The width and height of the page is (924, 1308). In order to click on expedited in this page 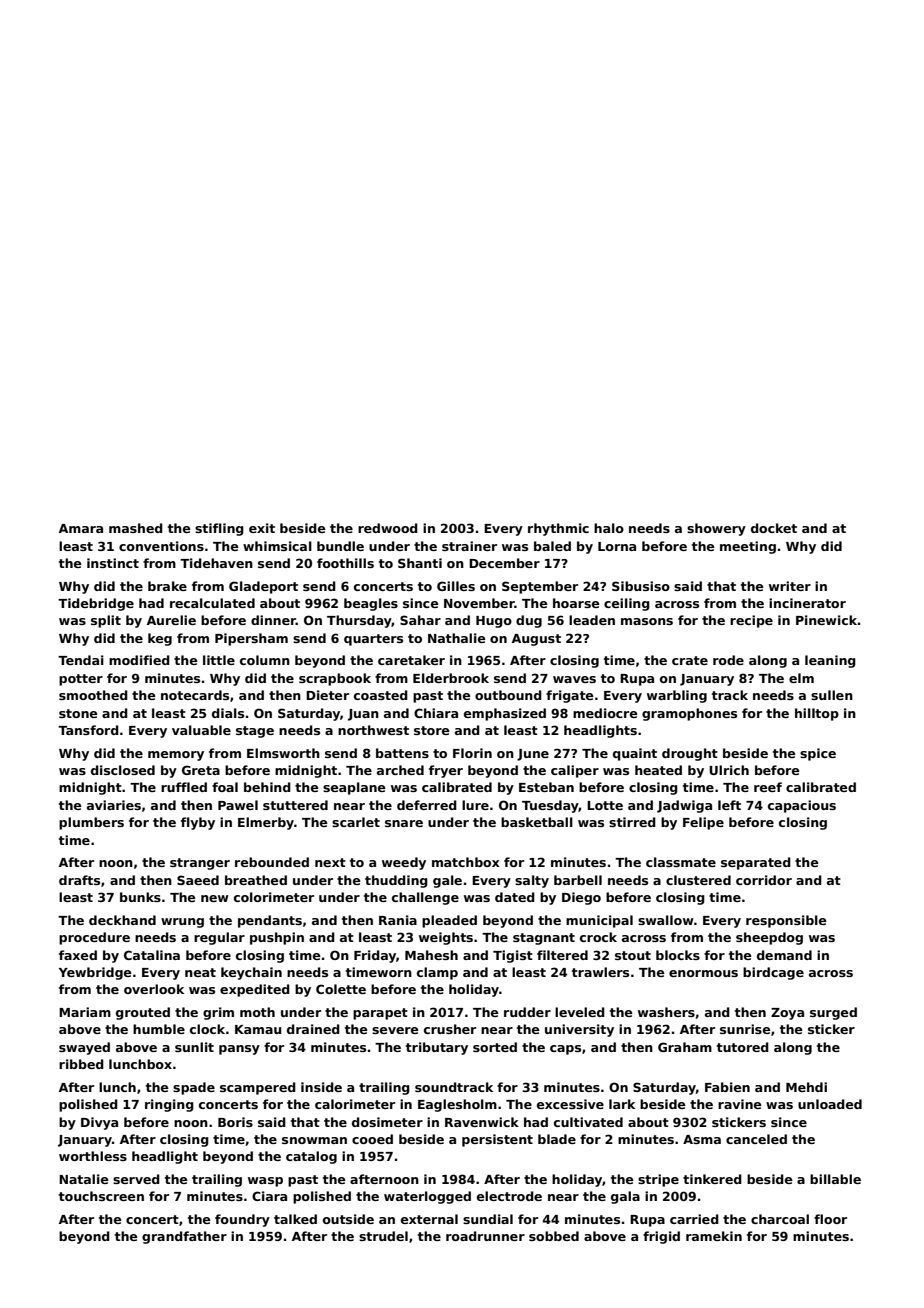, I will do `click(255, 990)`.
